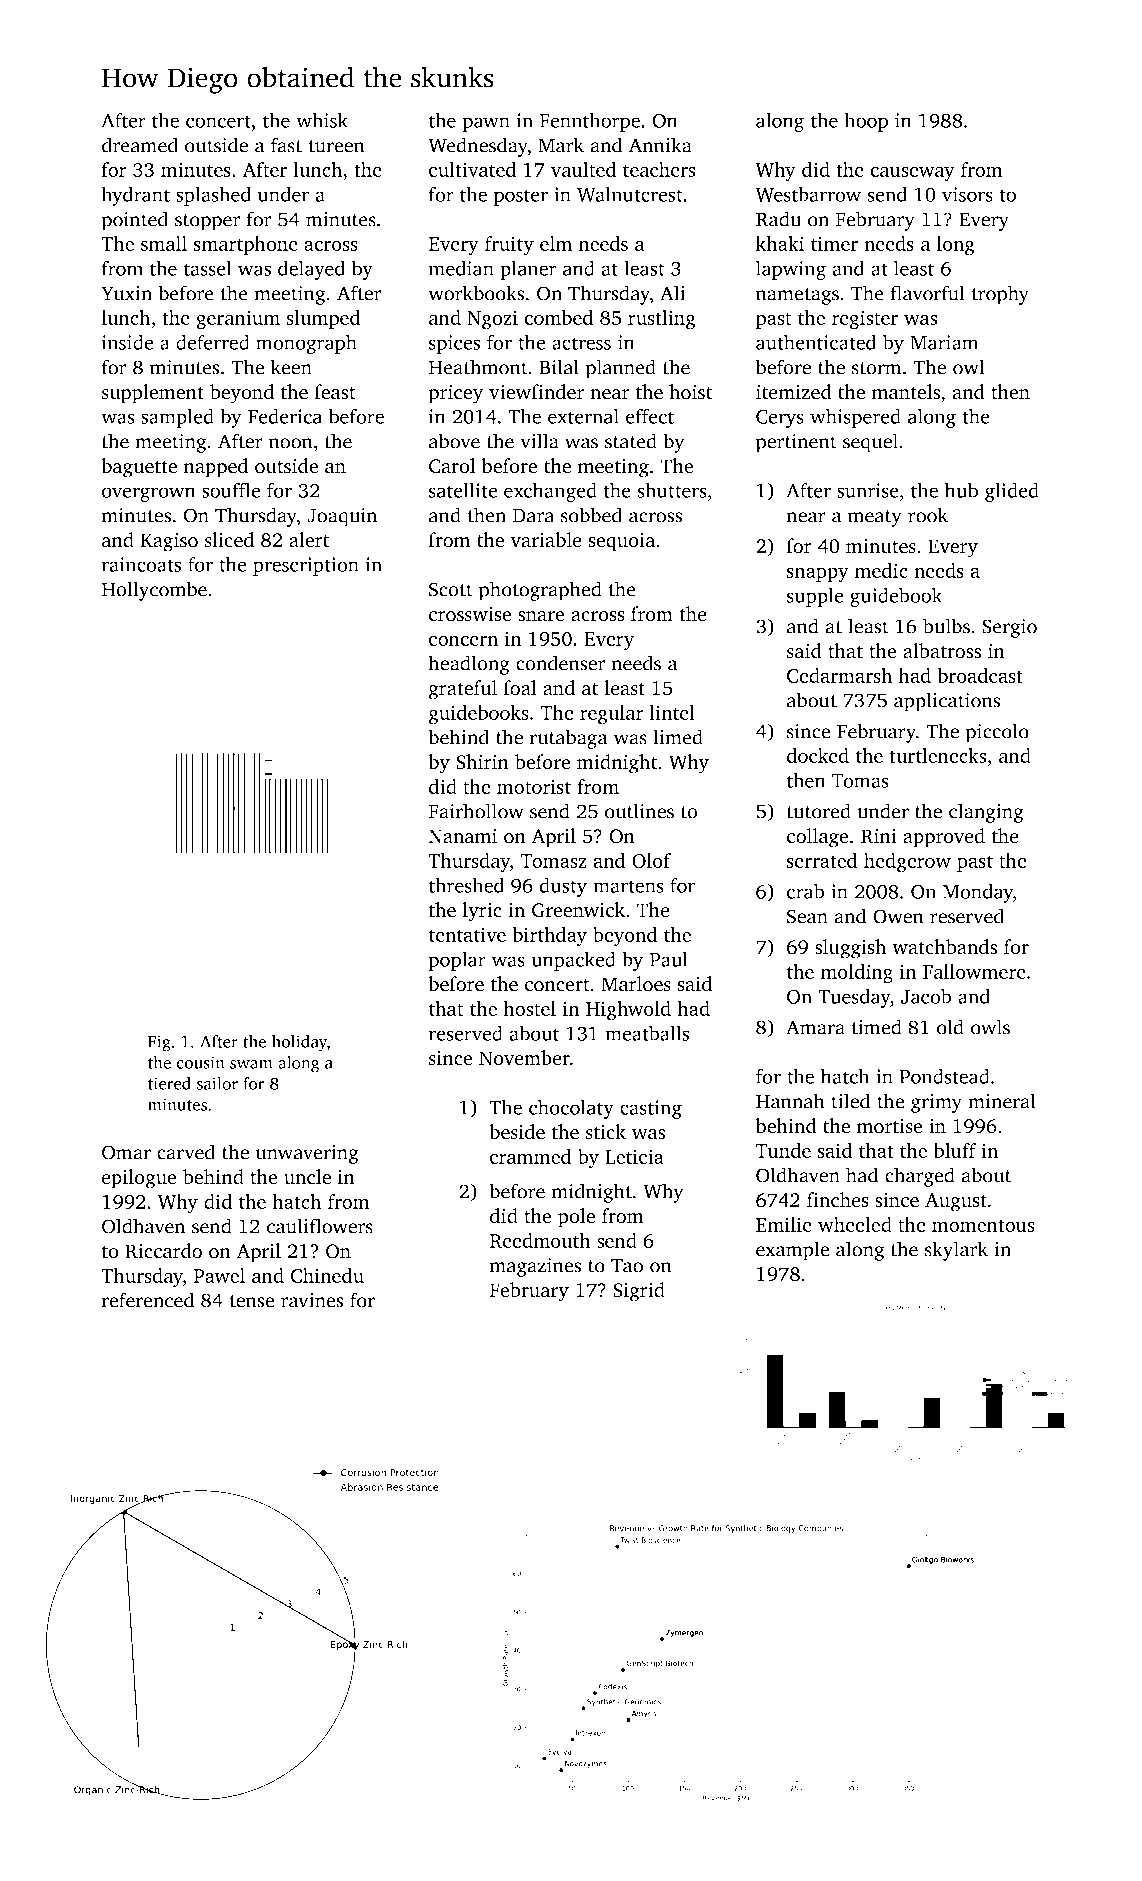  What do you see at coordinates (463, 640) in the screenshot?
I see `concern` at bounding box center [463, 640].
